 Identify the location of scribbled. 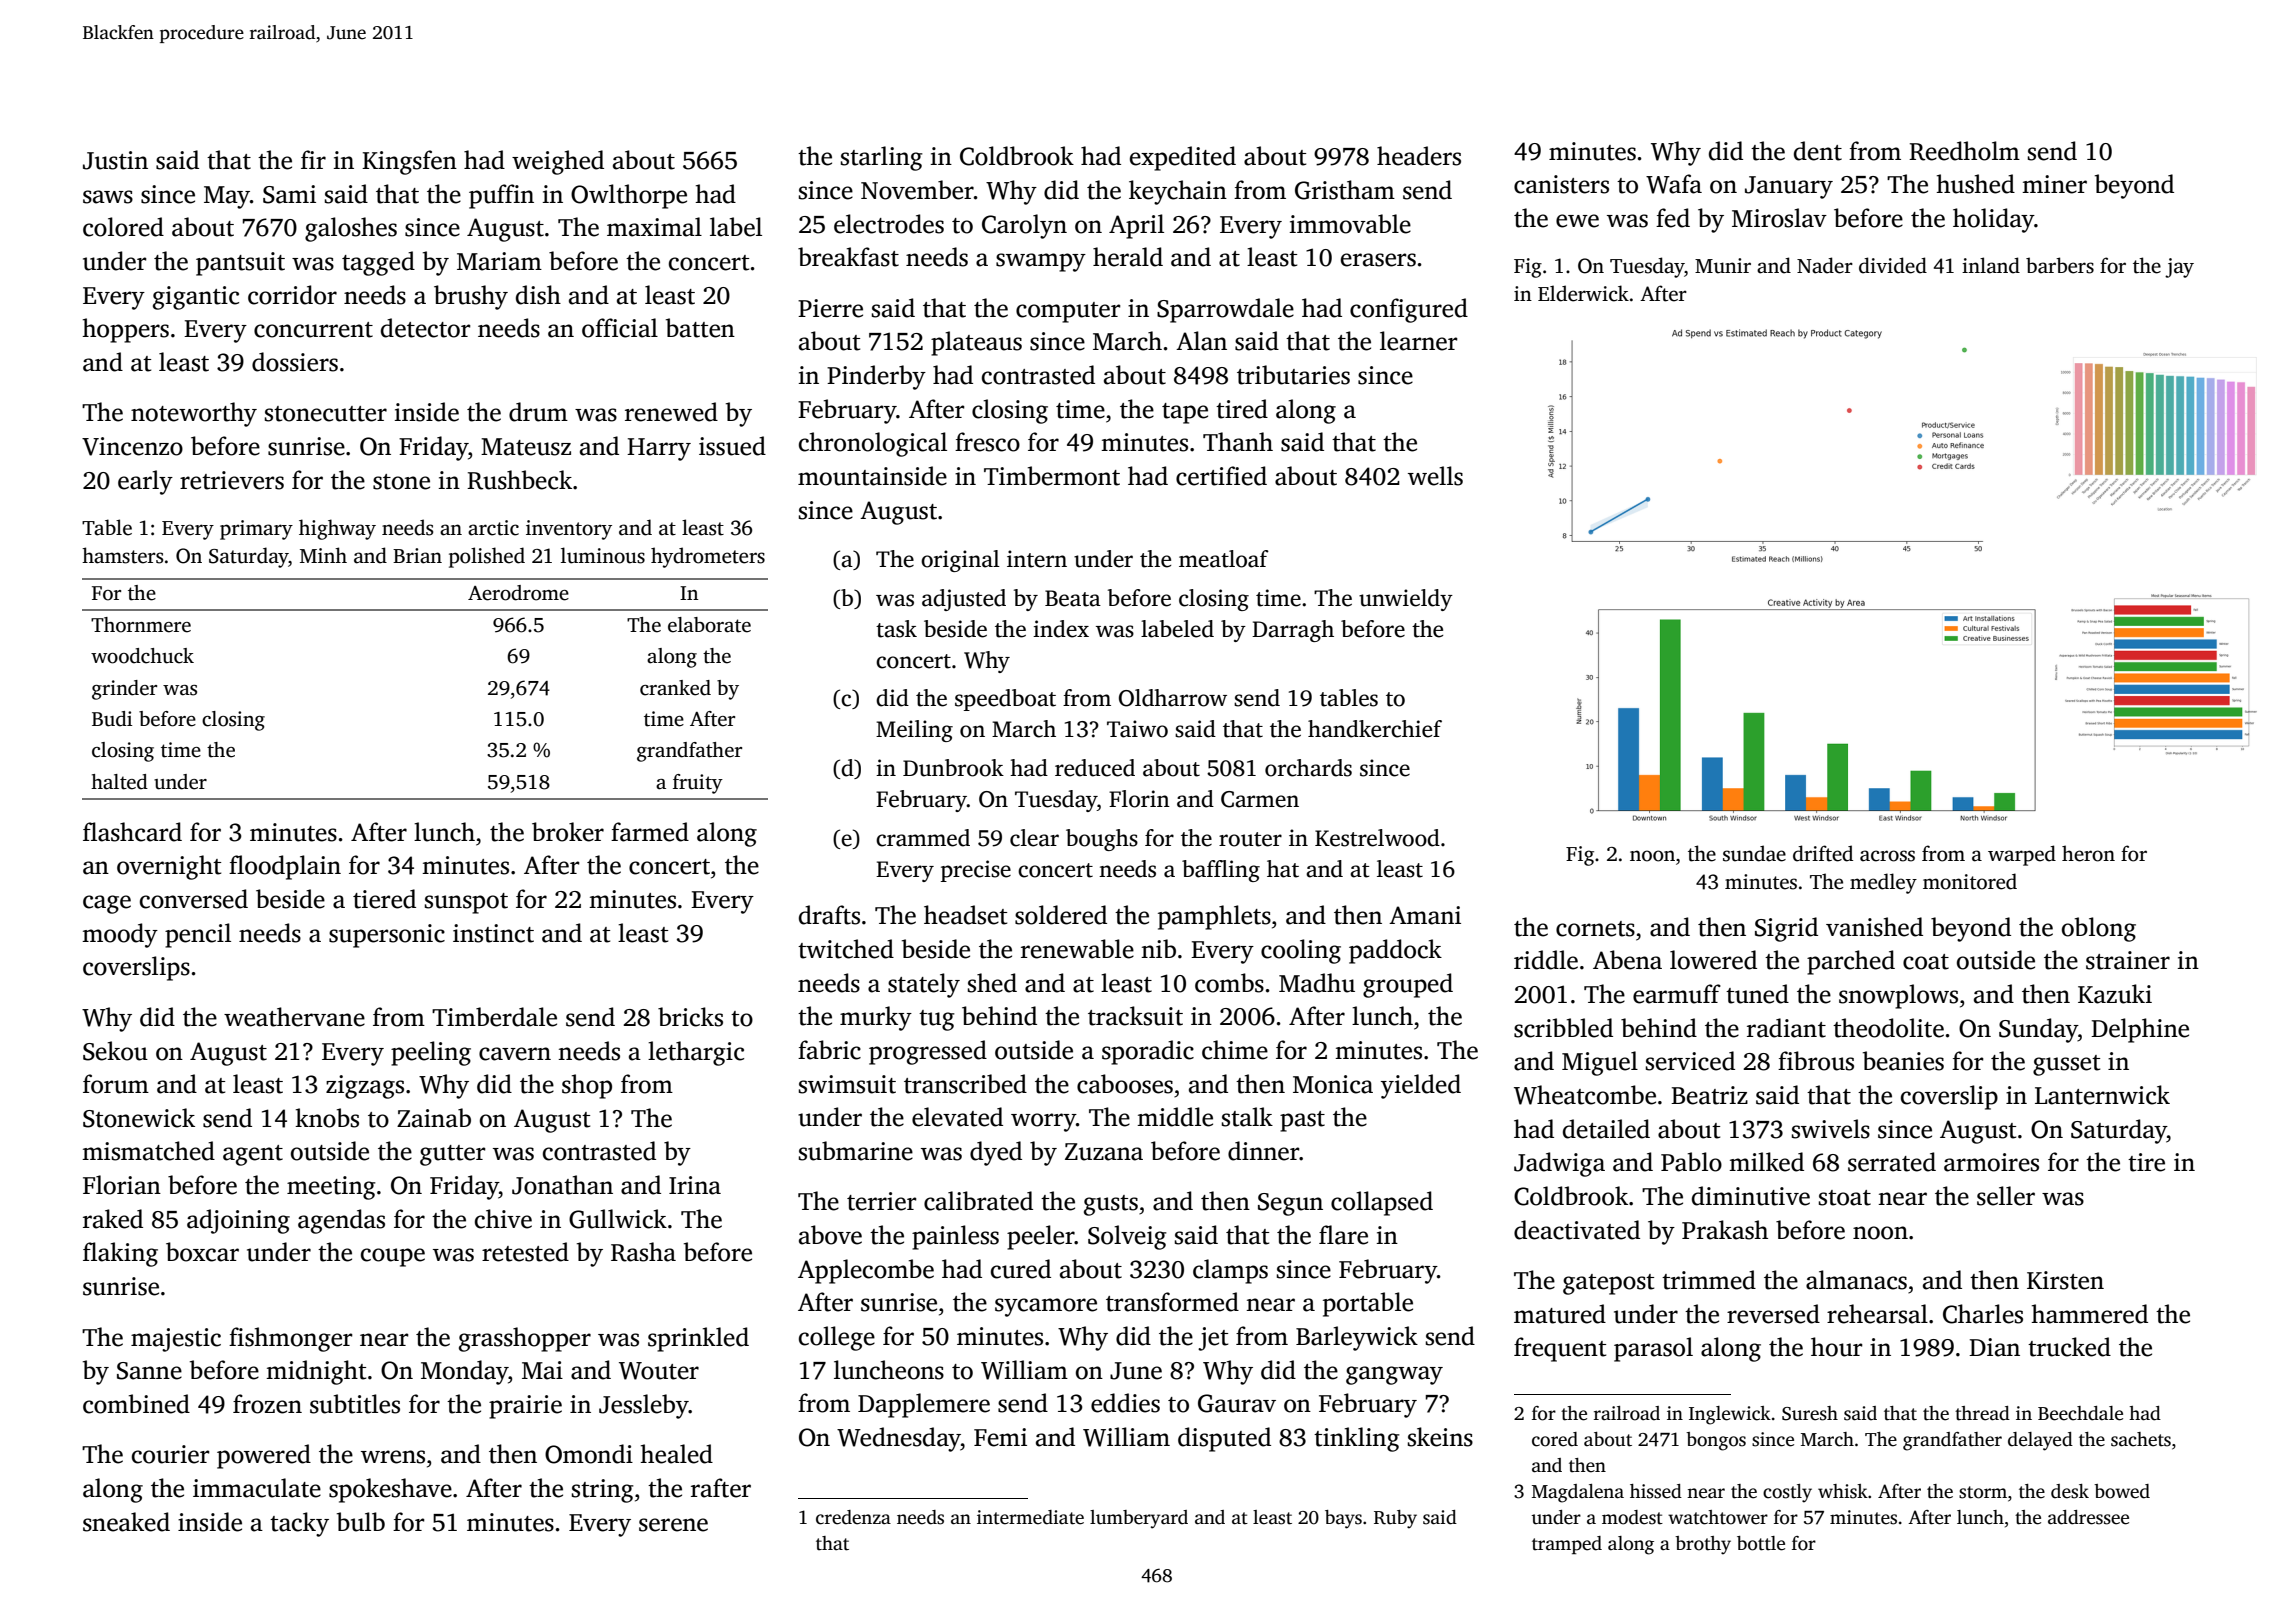
(1563, 1028).
